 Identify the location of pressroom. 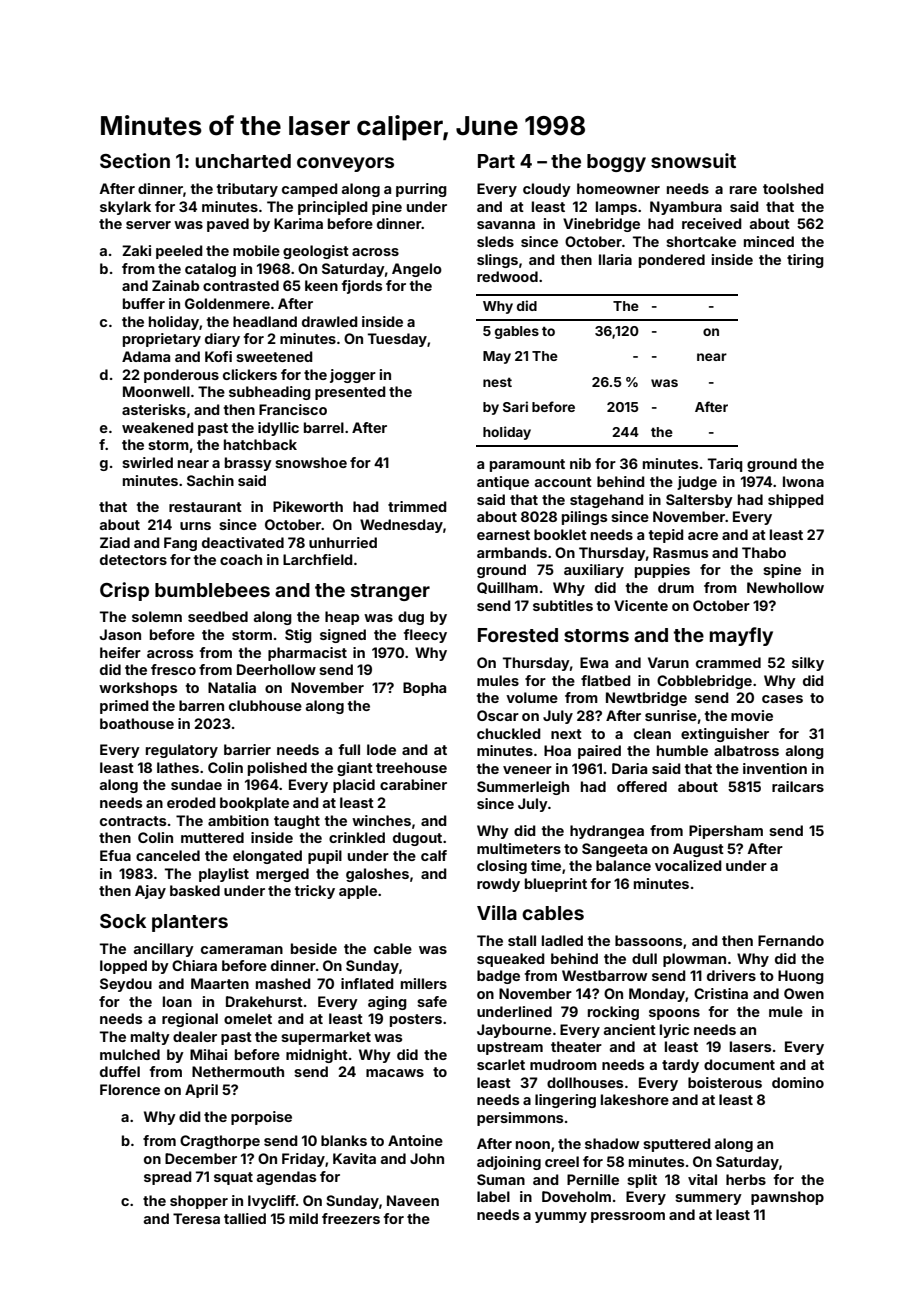
(628, 1217).
